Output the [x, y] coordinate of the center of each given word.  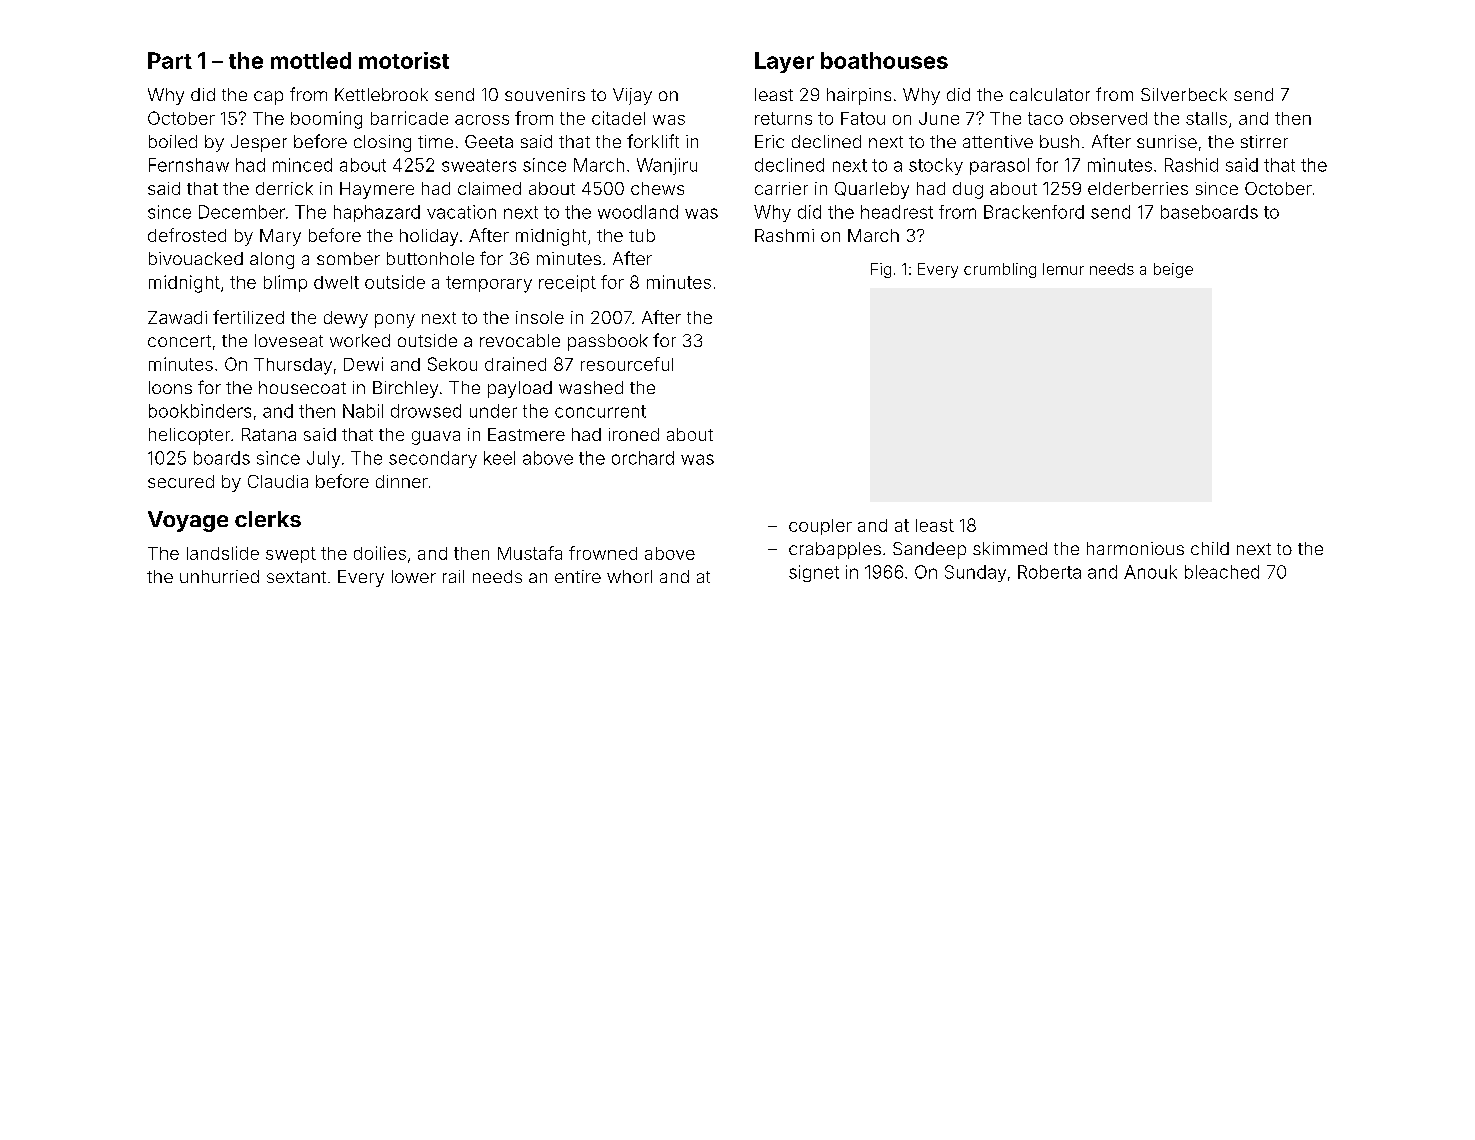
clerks [268, 519]
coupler [820, 527]
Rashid [1191, 165]
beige [1173, 270]
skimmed [1010, 548]
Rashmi [784, 235]
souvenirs [545, 94]
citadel [618, 118]
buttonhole [430, 258]
